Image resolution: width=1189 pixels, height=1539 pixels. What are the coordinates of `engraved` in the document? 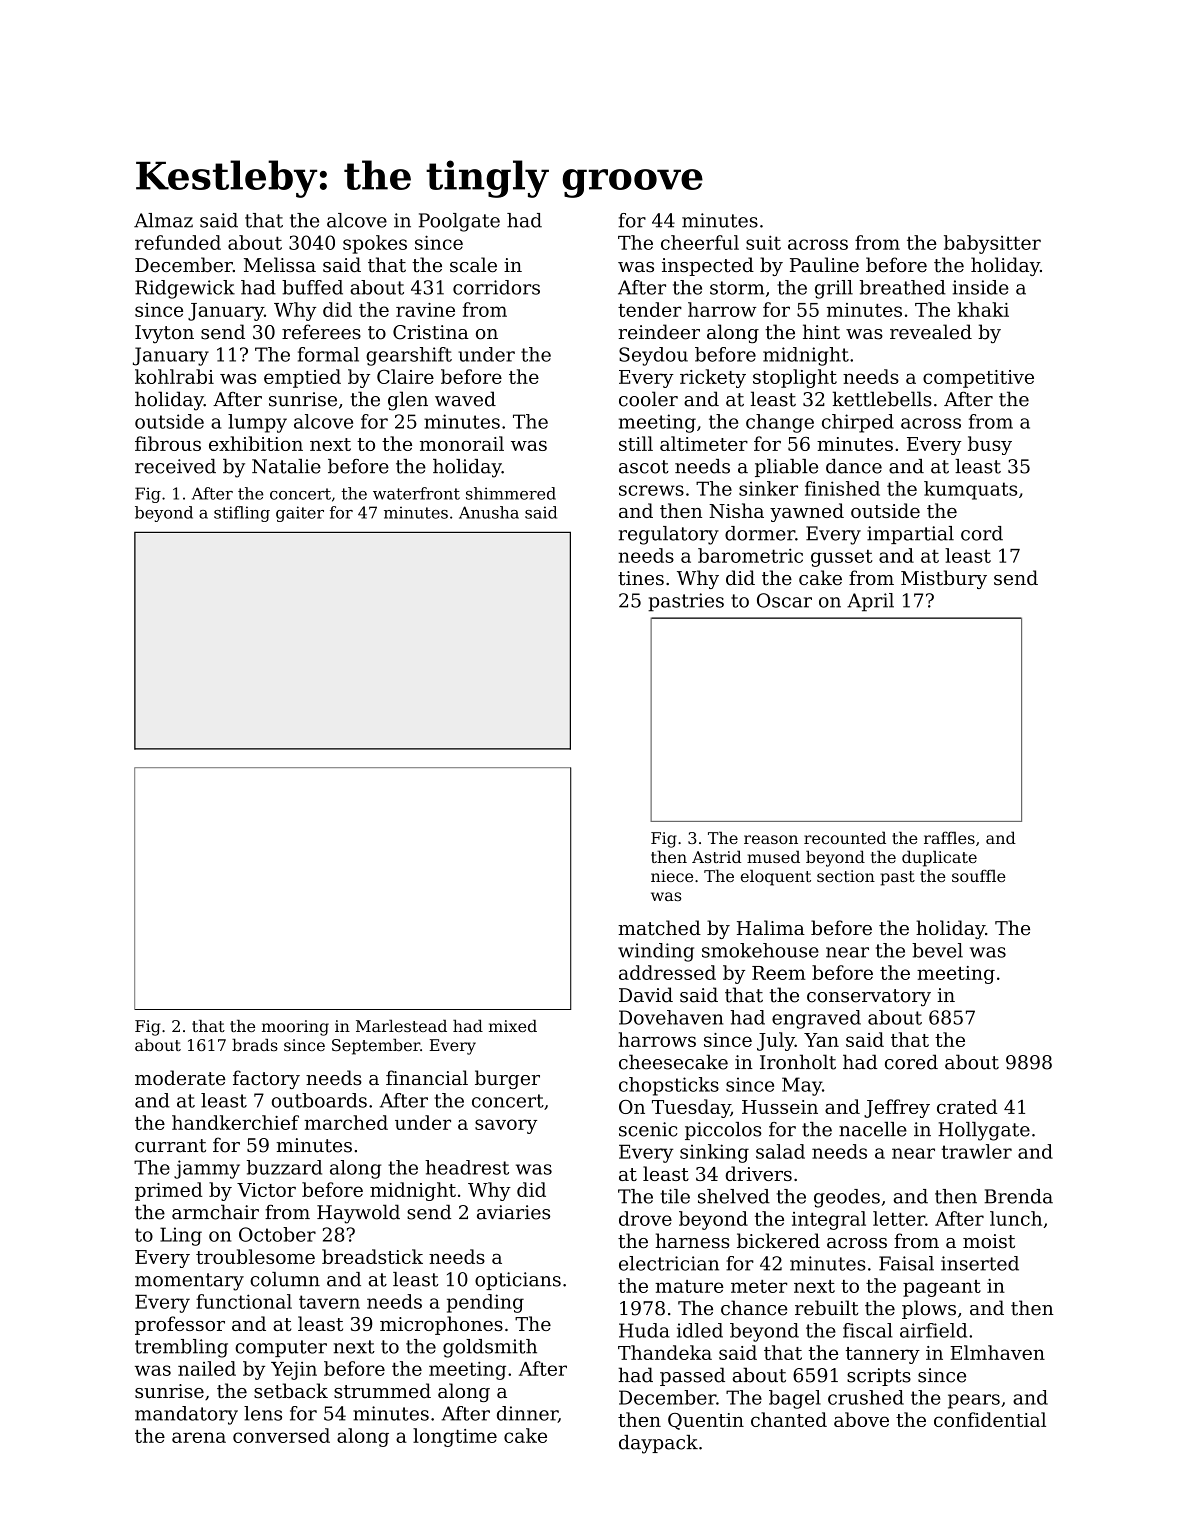 It's located at (816, 1019).
